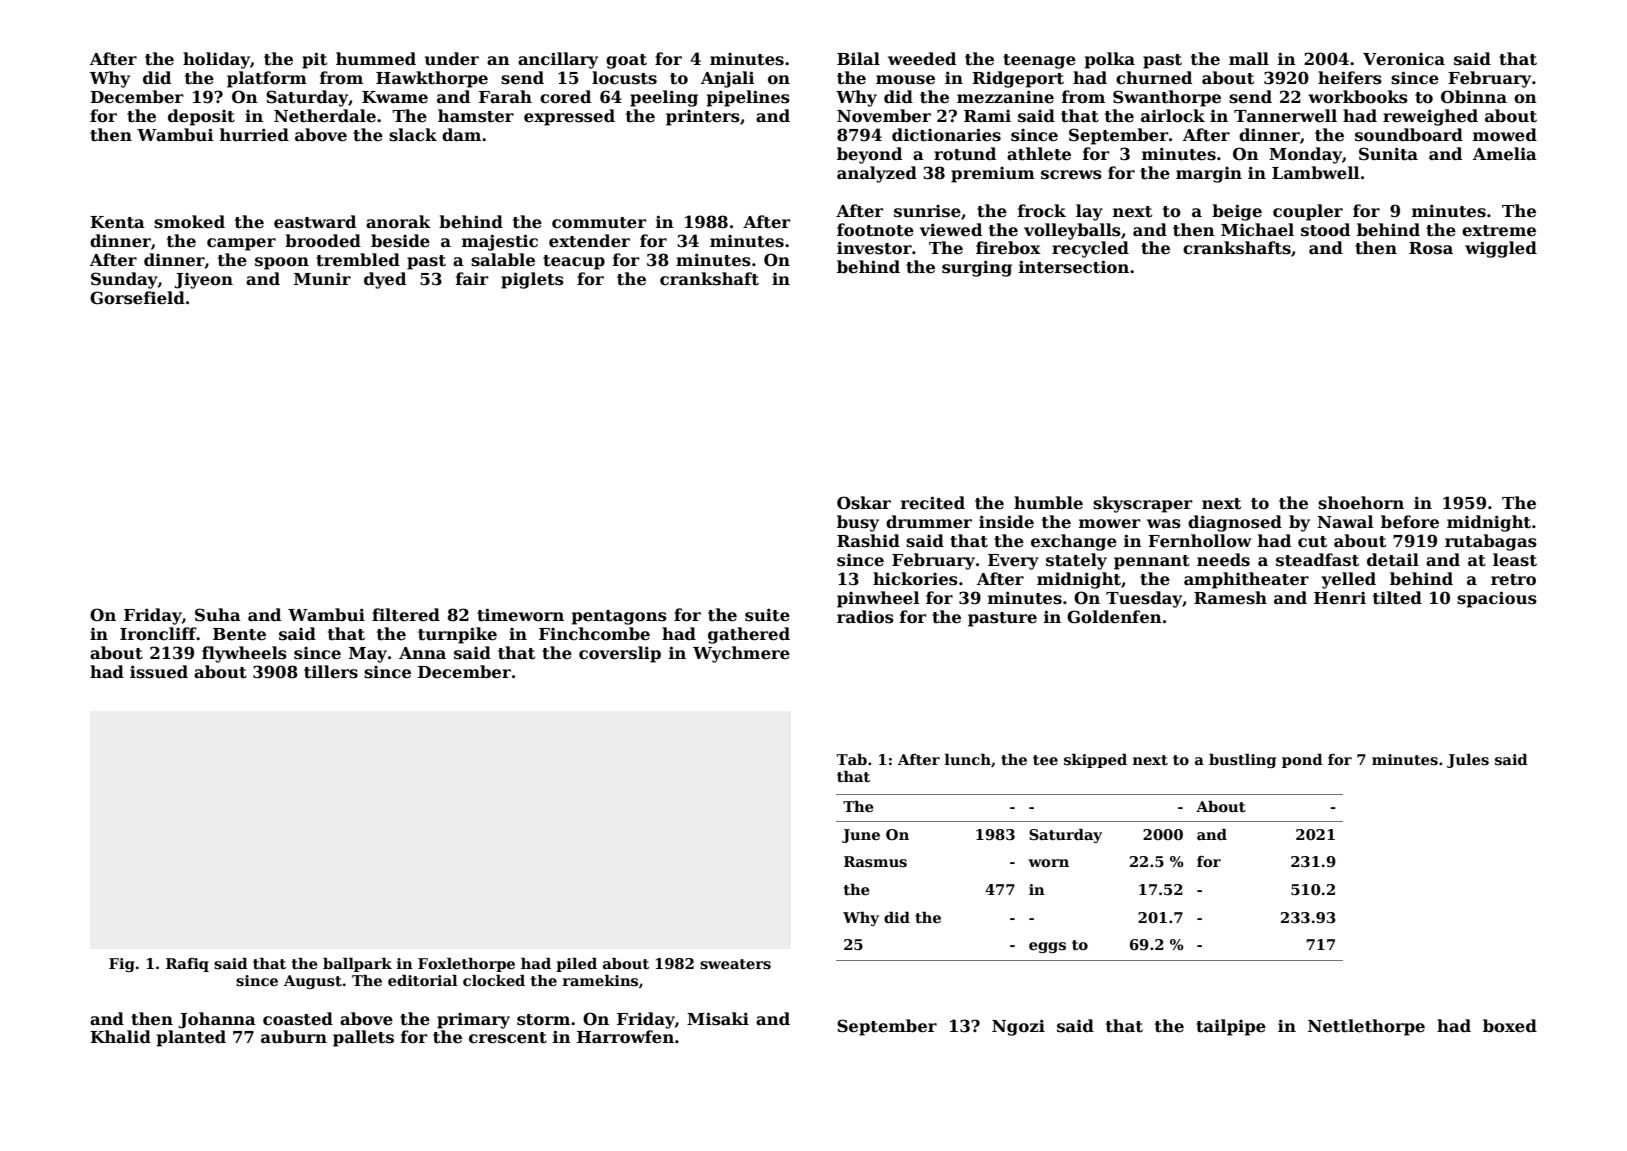 The width and height of the screenshot is (1627, 1151). I want to click on churned, so click(1154, 78).
